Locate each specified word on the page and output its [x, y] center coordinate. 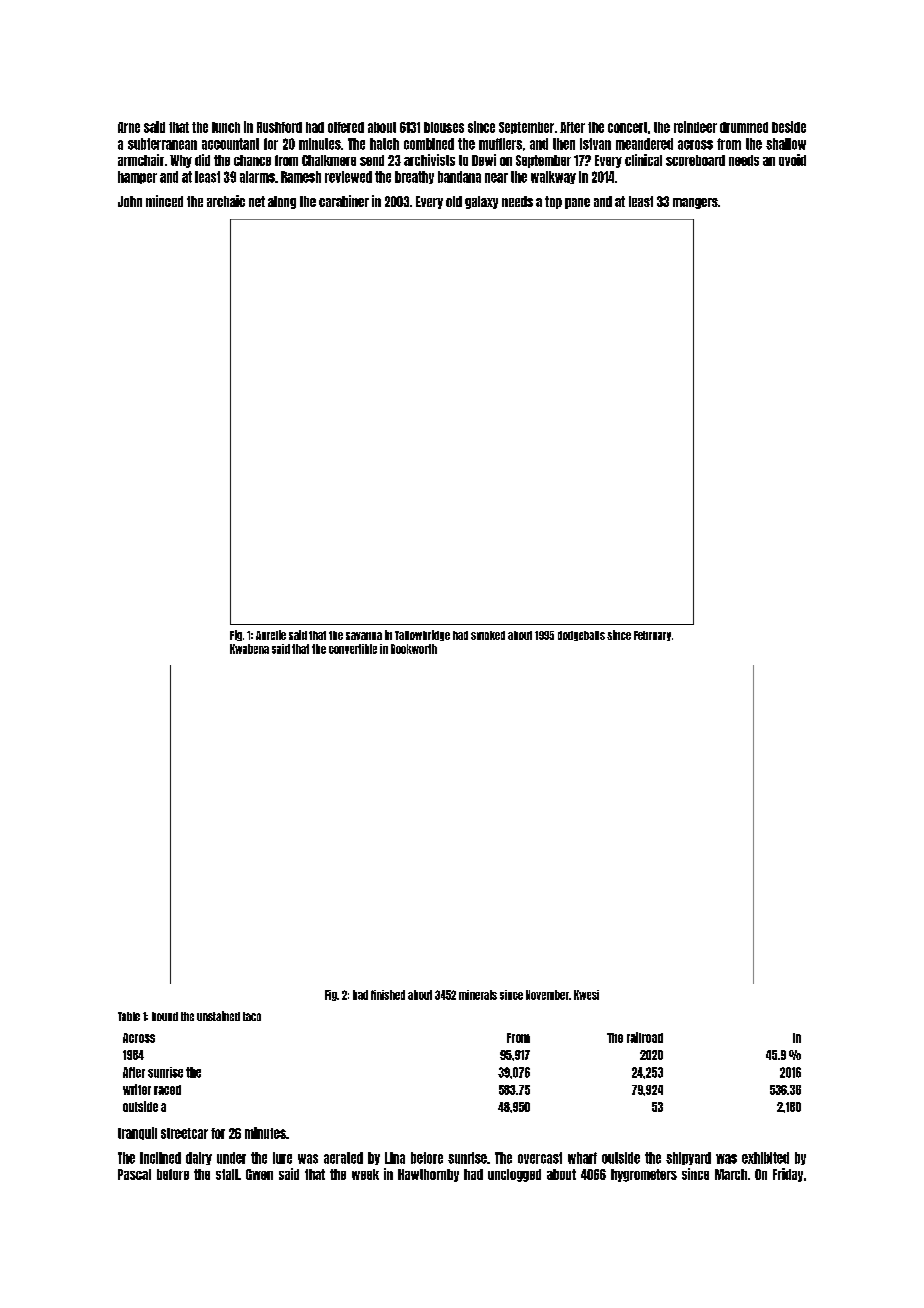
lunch [226, 127]
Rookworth [414, 649]
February [652, 636]
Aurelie [271, 635]
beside [789, 127]
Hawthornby [428, 1175]
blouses [444, 127]
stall [227, 1174]
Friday [788, 1175]
